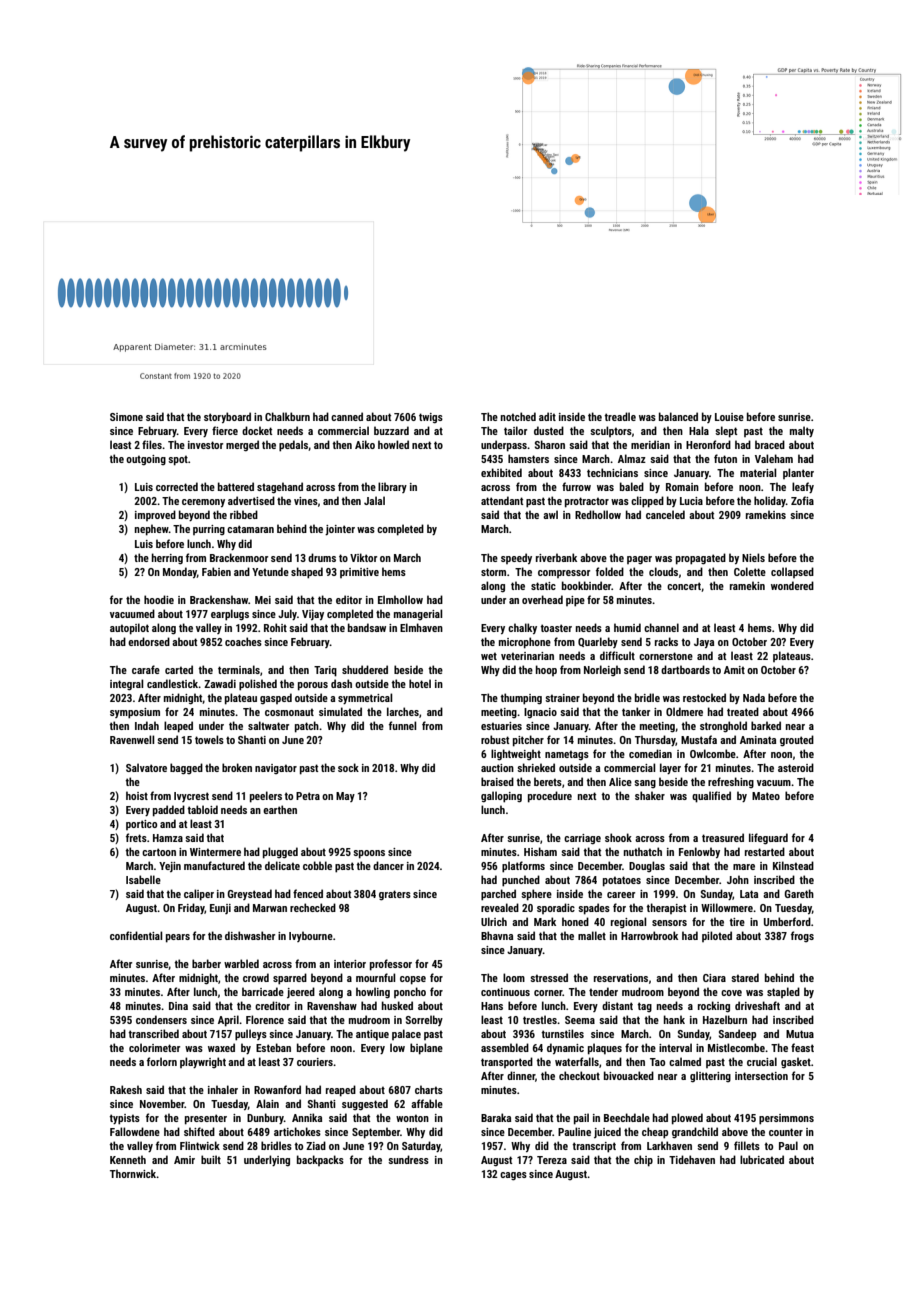 The image size is (924, 1314). Describe the element at coordinates (167, 559) in the screenshot. I see `herring` at that location.
